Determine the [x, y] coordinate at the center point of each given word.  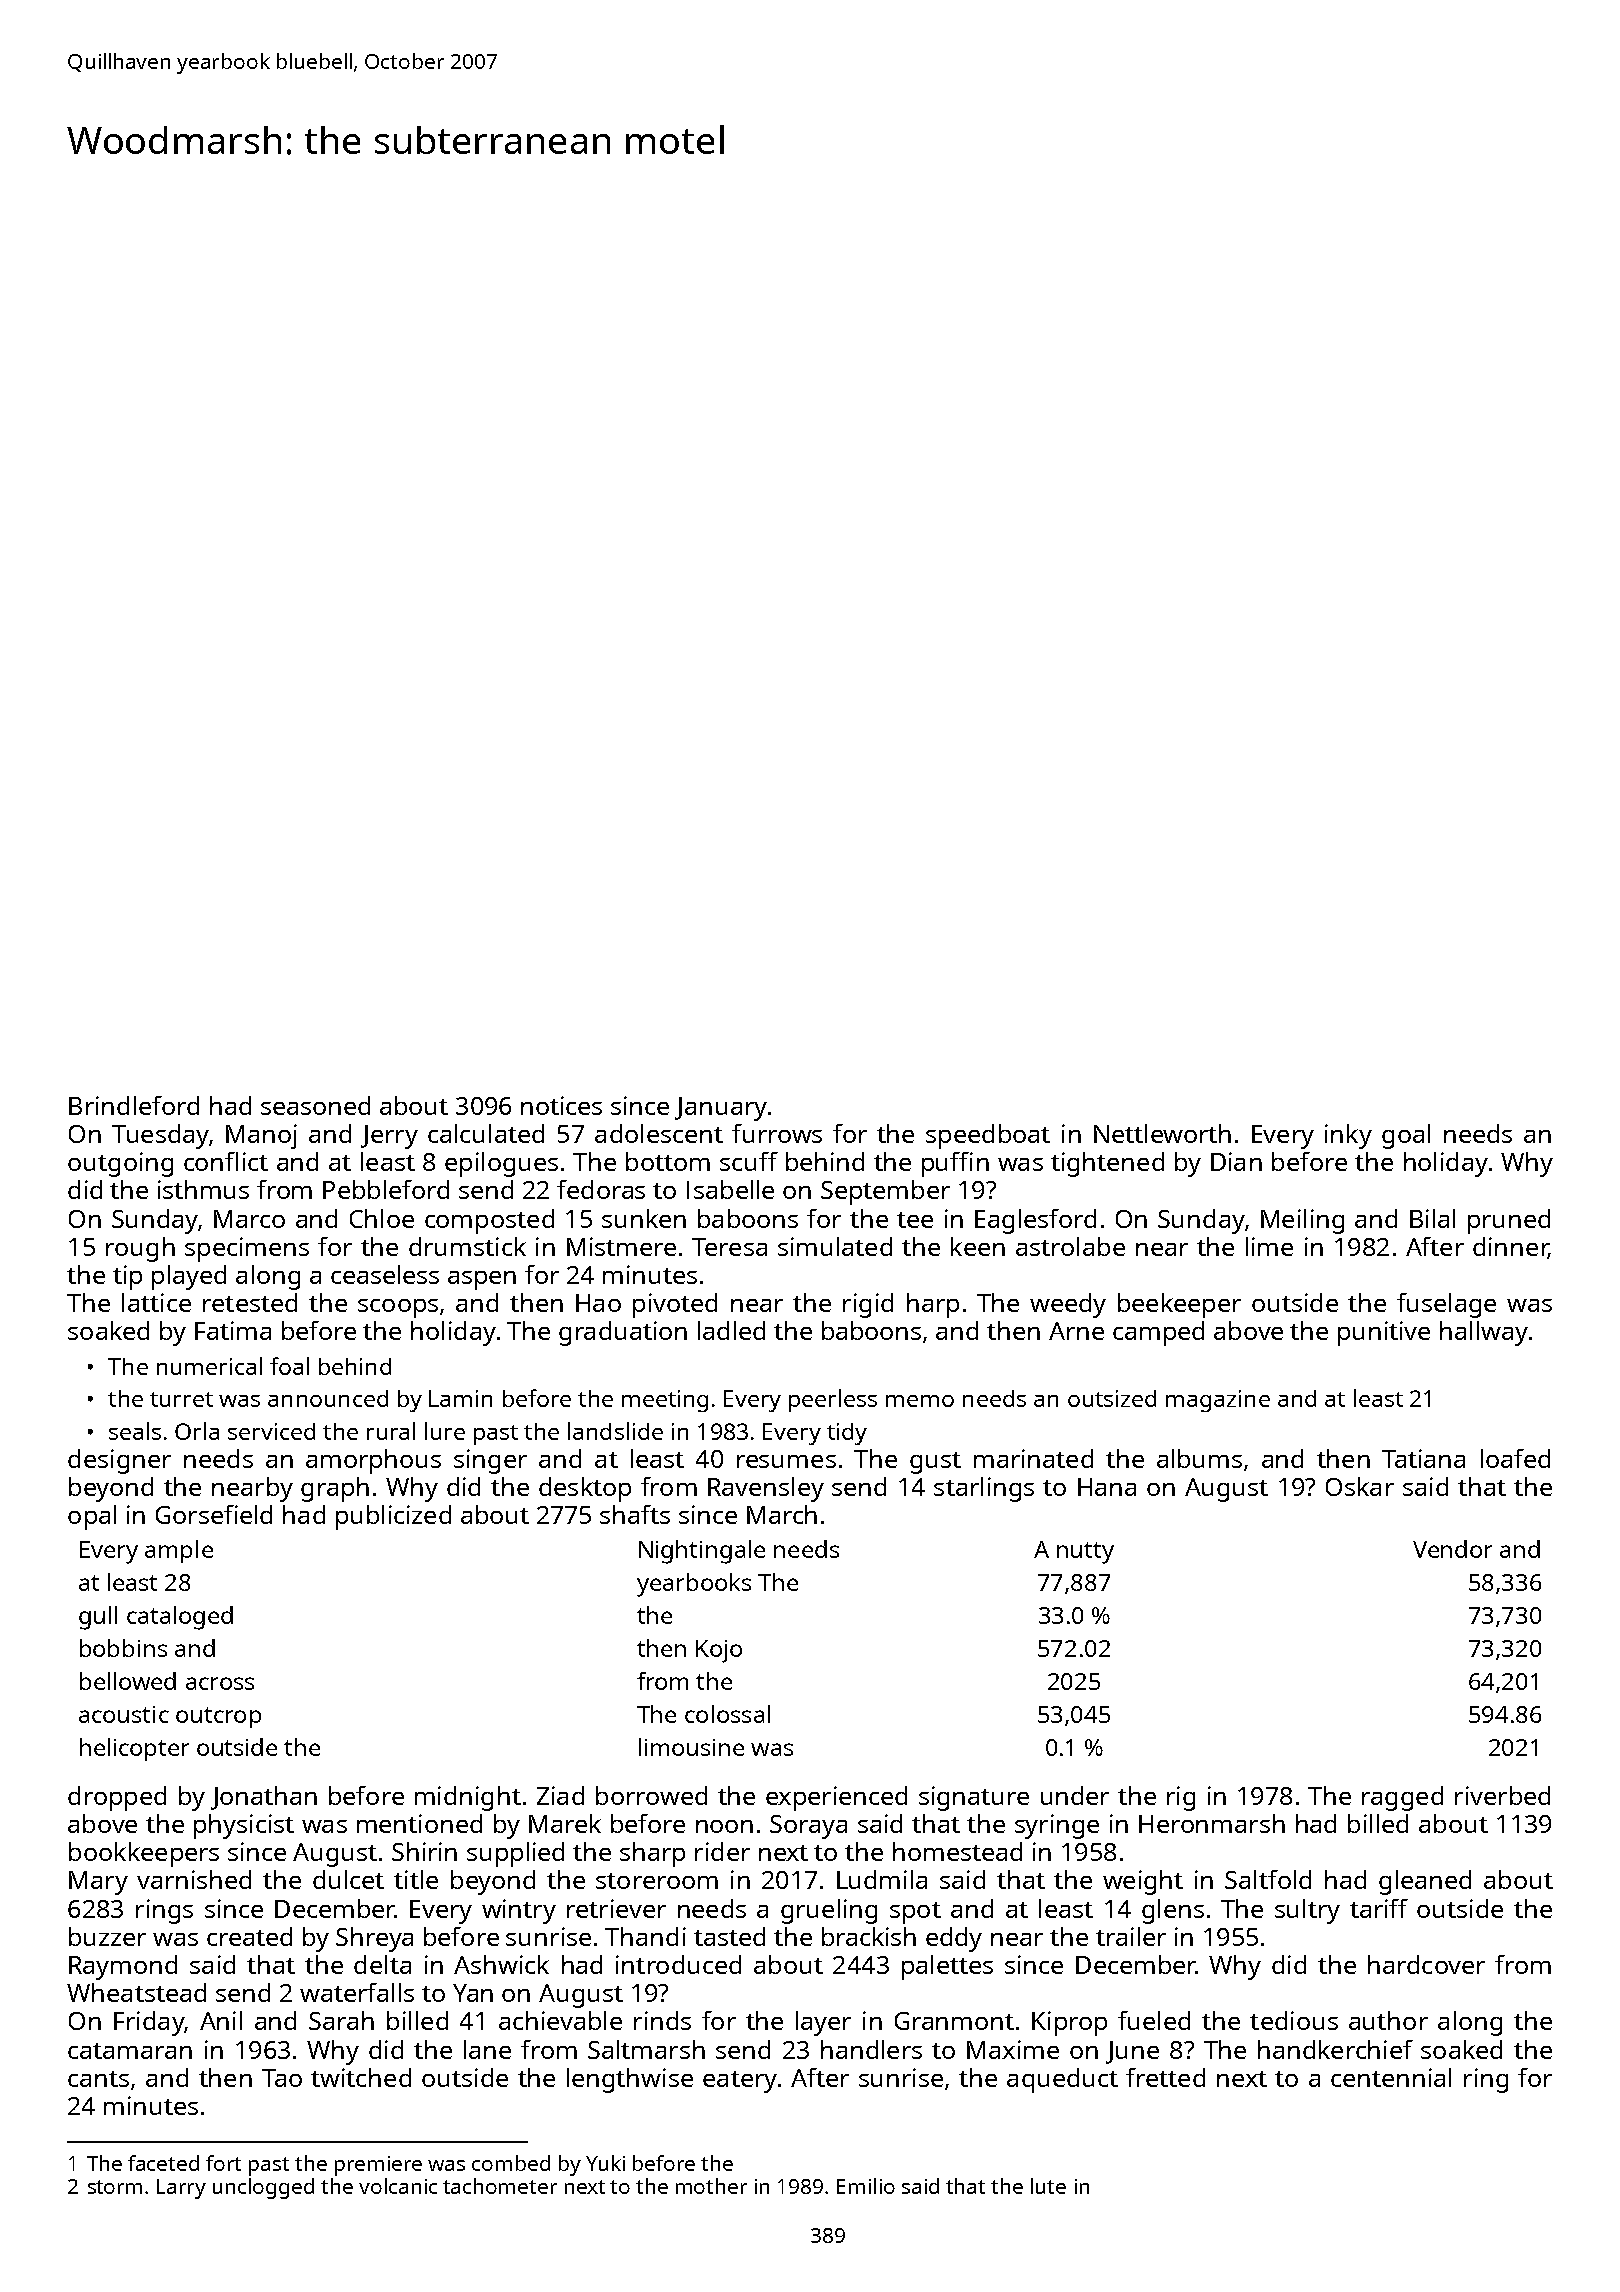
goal [1406, 1136]
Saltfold [1268, 1879]
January [721, 1109]
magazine [1218, 1401]
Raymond [123, 1967]
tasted [729, 1936]
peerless [833, 1400]
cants [98, 2079]
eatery [740, 2082]
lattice [156, 1302]
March [782, 1514]
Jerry [389, 1137]
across [220, 1683]
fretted [1165, 2077]
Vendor [1452, 1549]
